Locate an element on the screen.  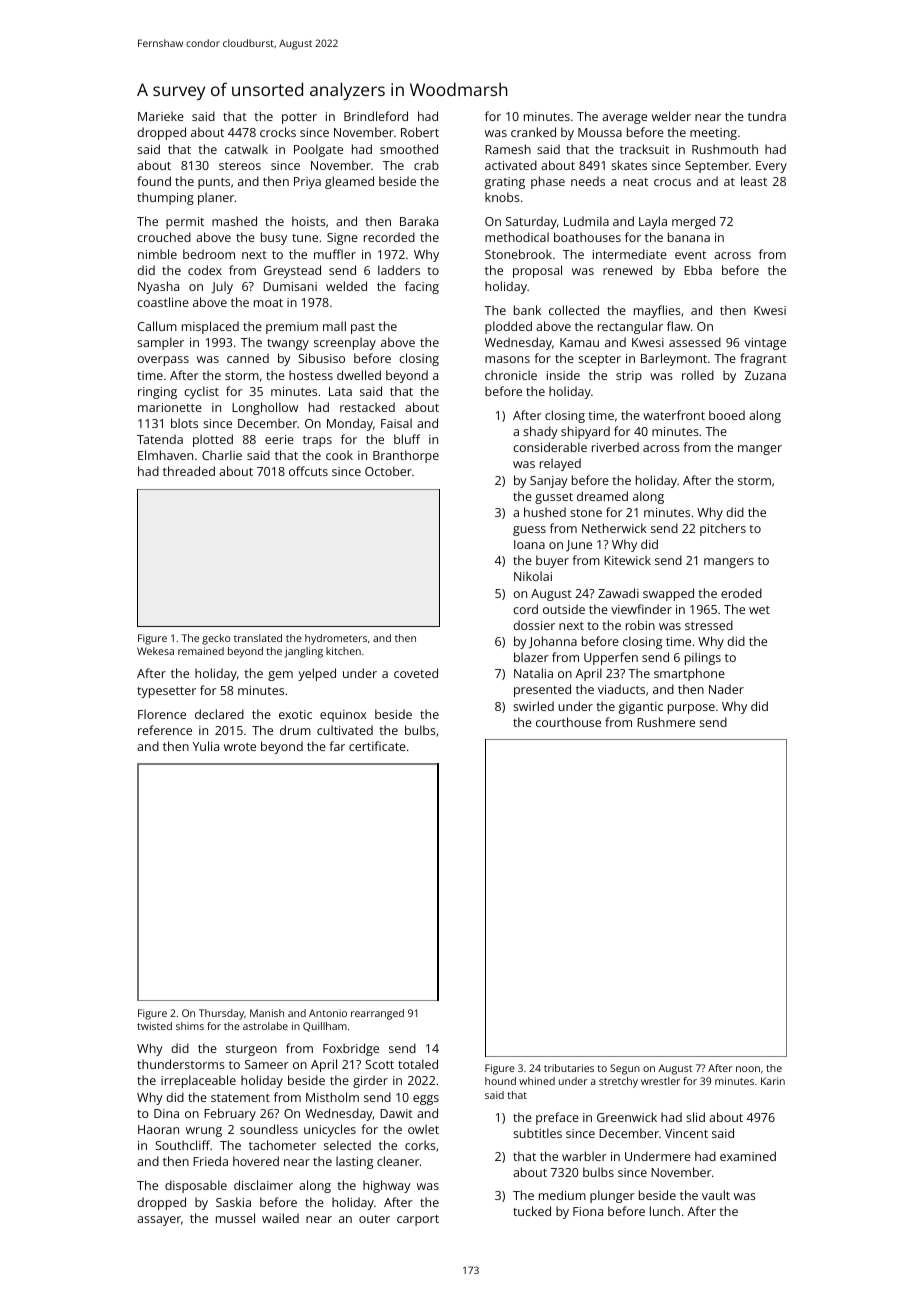
carport is located at coordinates (418, 1220).
